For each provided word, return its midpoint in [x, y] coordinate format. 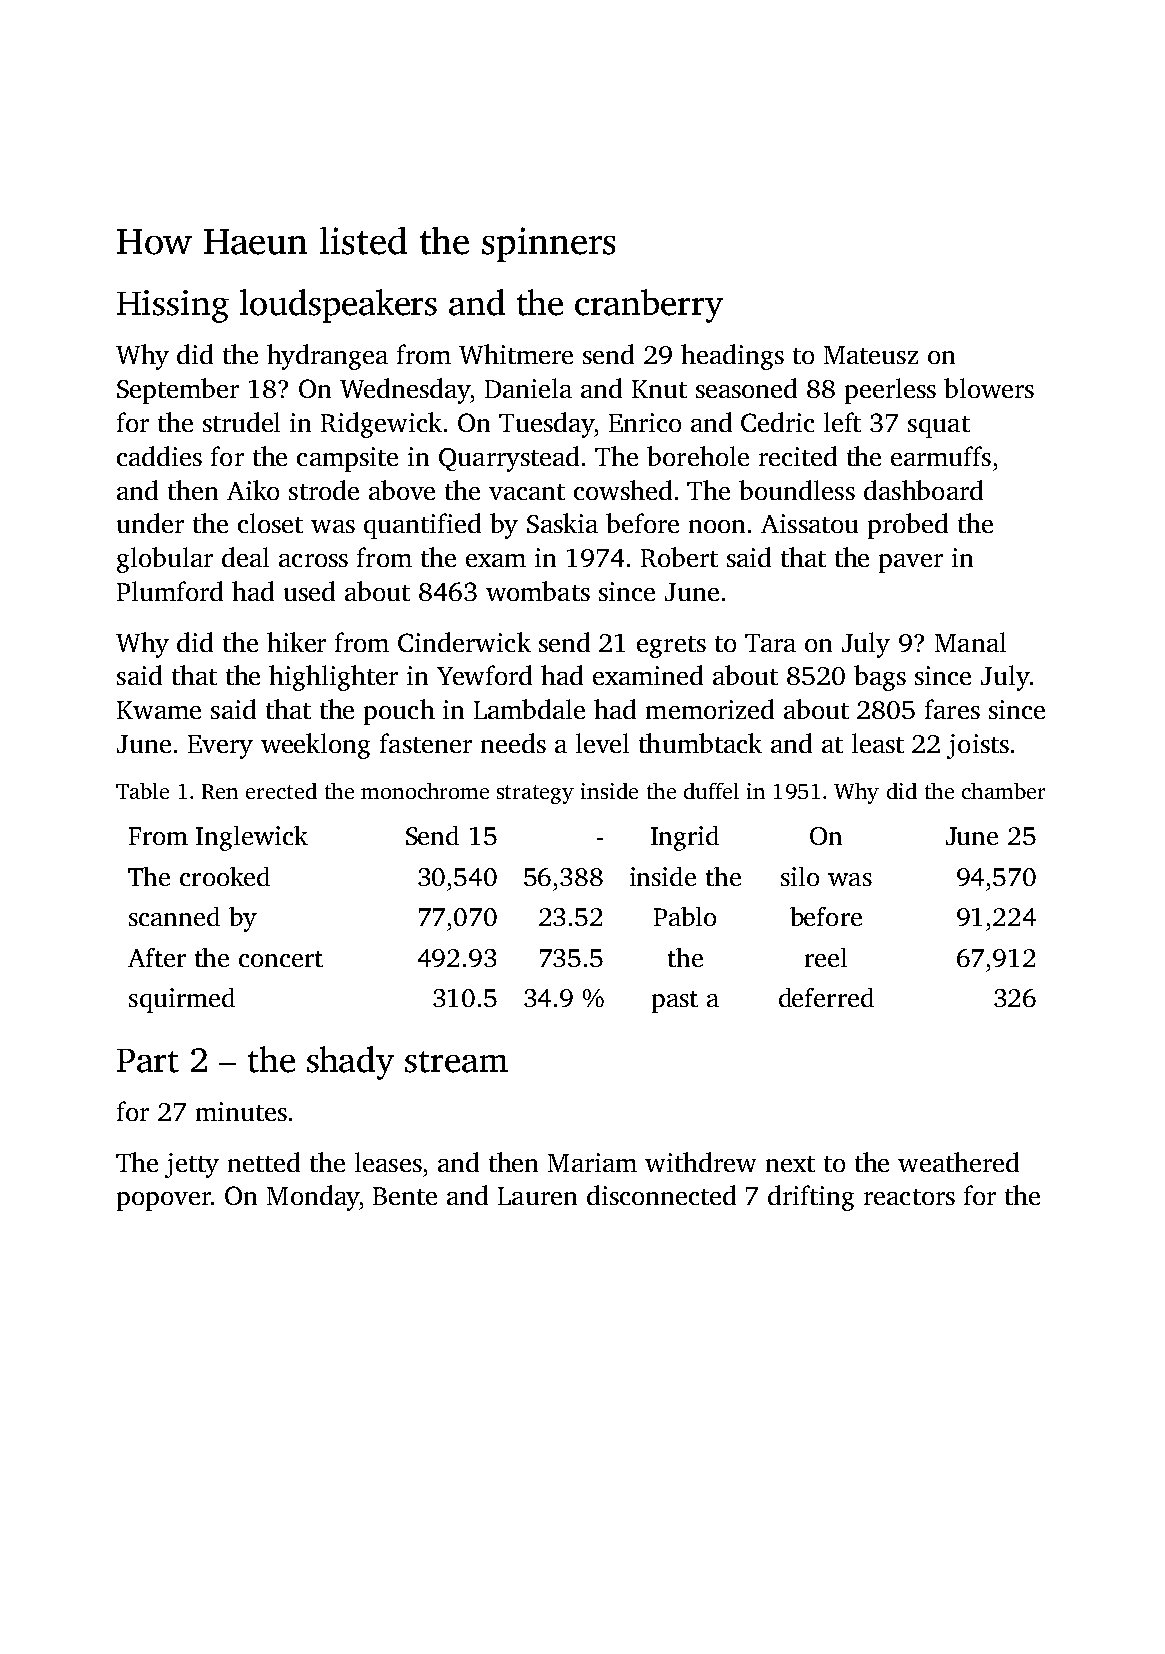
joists [978, 746]
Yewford [484, 675]
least [878, 743]
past [675, 1002]
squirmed [182, 1000]
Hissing [173, 306]
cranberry [649, 306]
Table [142, 791]
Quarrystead [509, 459]
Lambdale [529, 709]
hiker [296, 642]
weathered [958, 1162]
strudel [241, 422]
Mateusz [871, 355]
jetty [192, 1165]
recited [798, 456]
